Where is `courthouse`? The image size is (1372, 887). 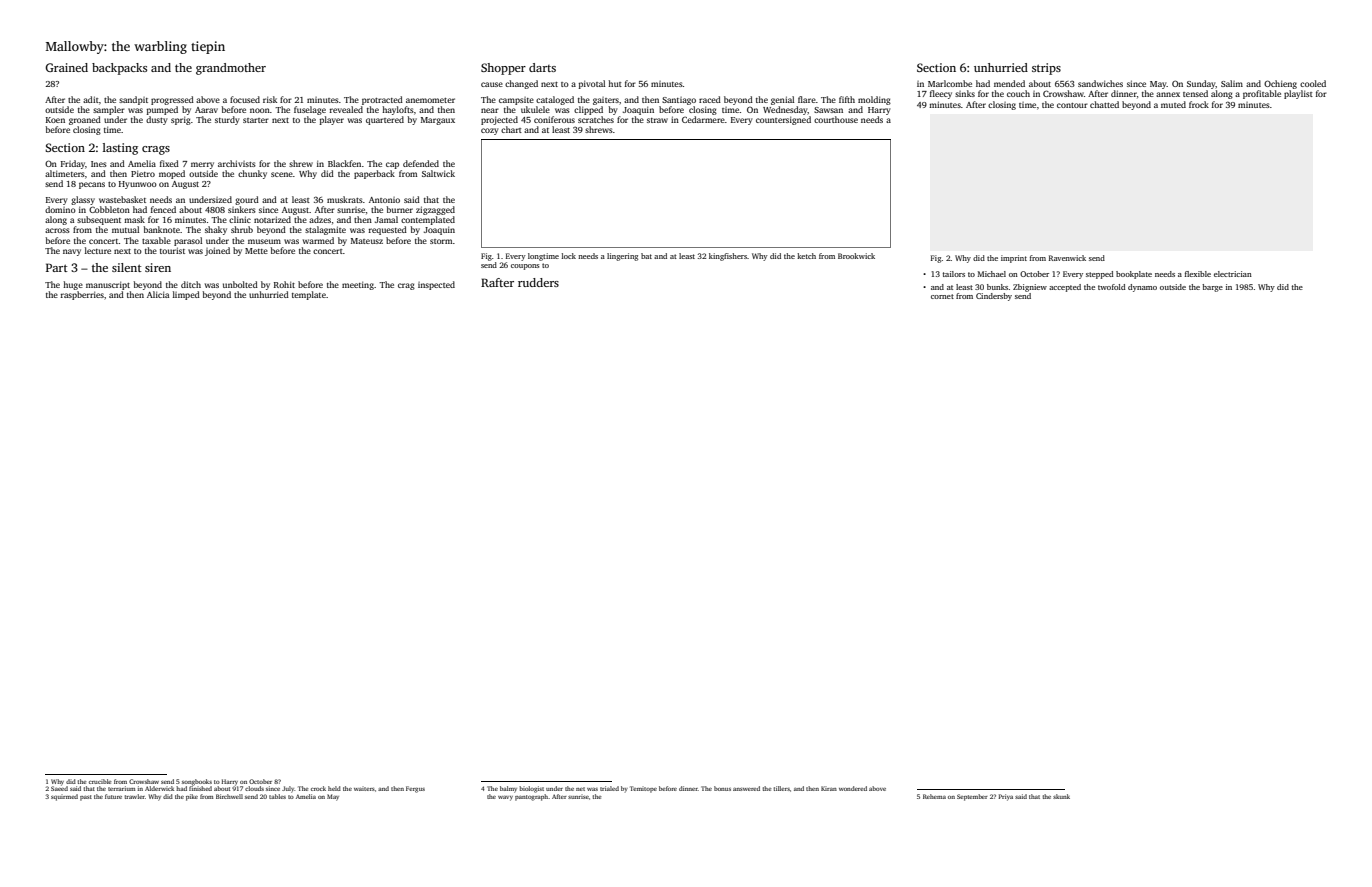
courthouse is located at coordinates (836, 119).
